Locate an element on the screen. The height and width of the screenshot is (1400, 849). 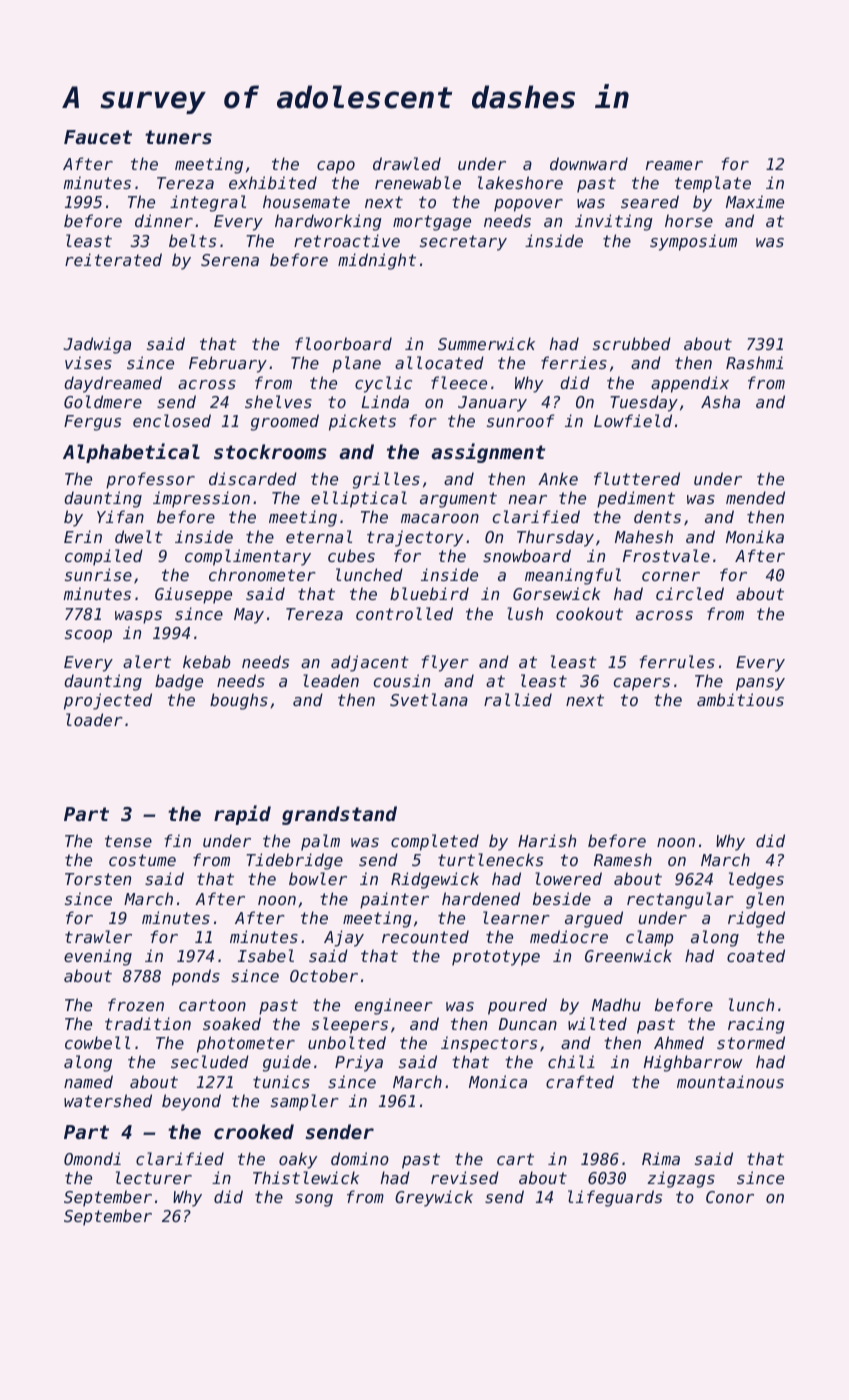
lecturer is located at coordinates (154, 1177).
